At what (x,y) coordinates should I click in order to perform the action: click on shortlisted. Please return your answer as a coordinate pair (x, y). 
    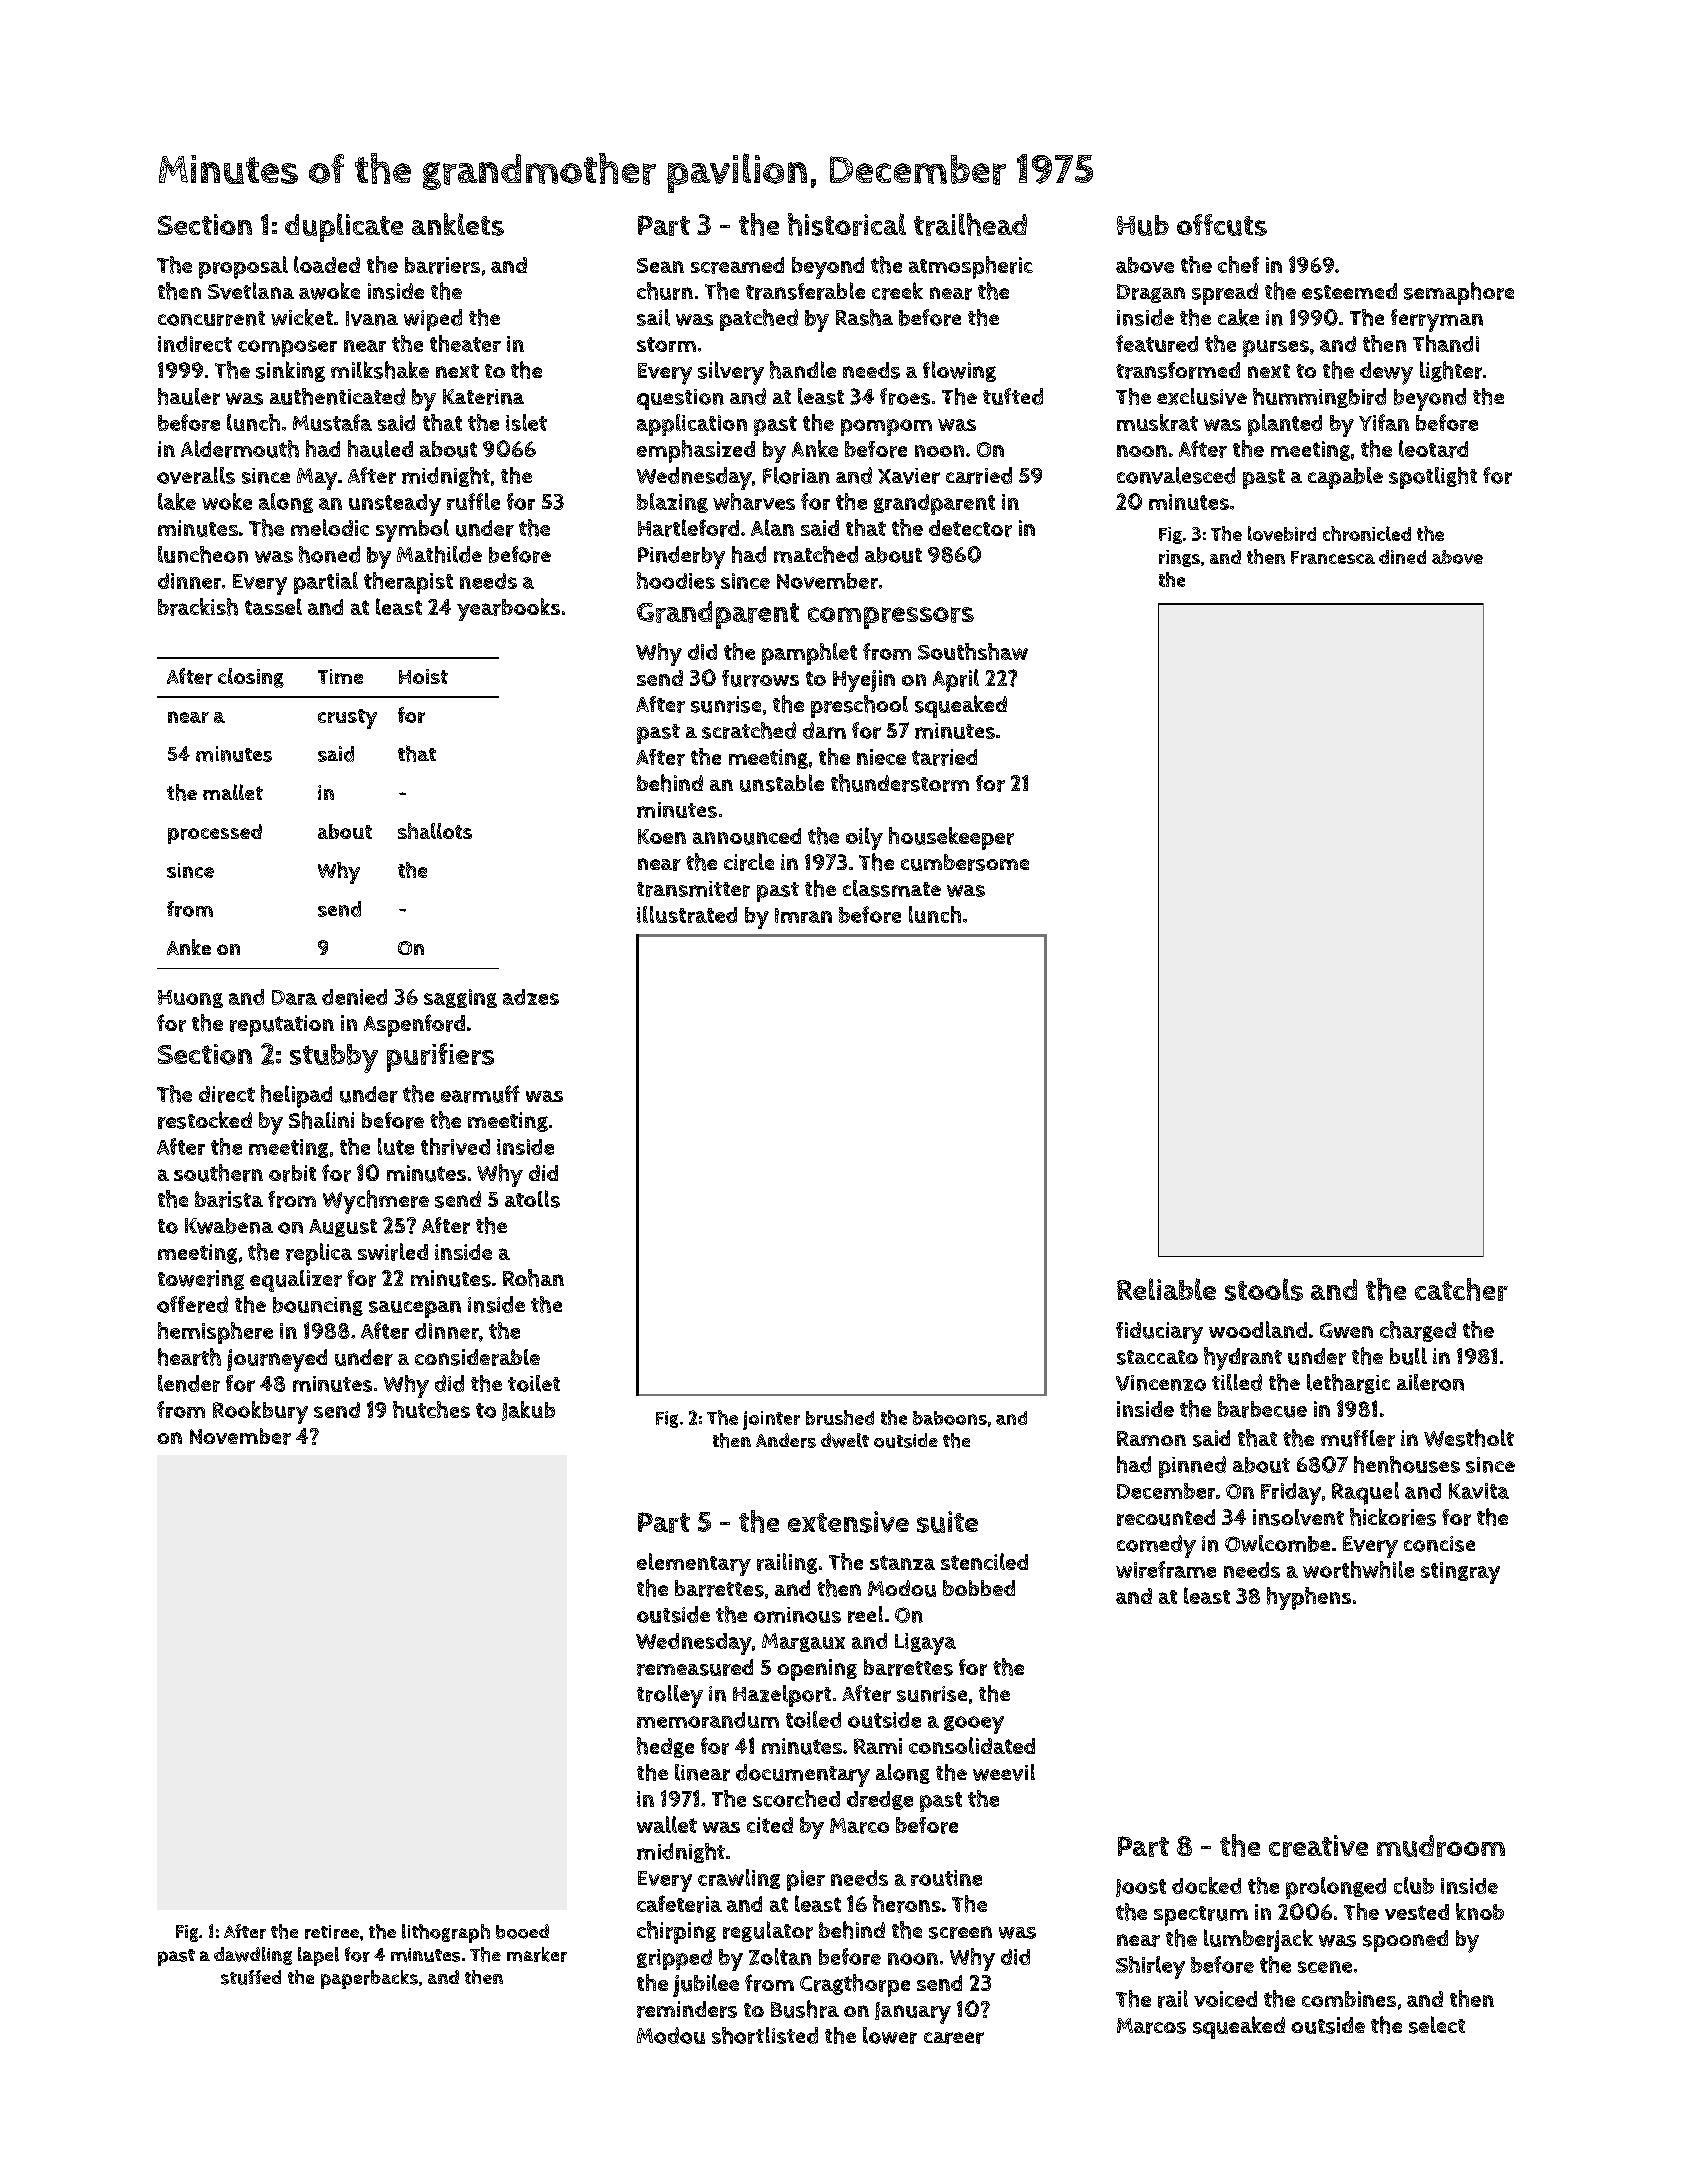
    Looking at the image, I should click on (765, 2035).
